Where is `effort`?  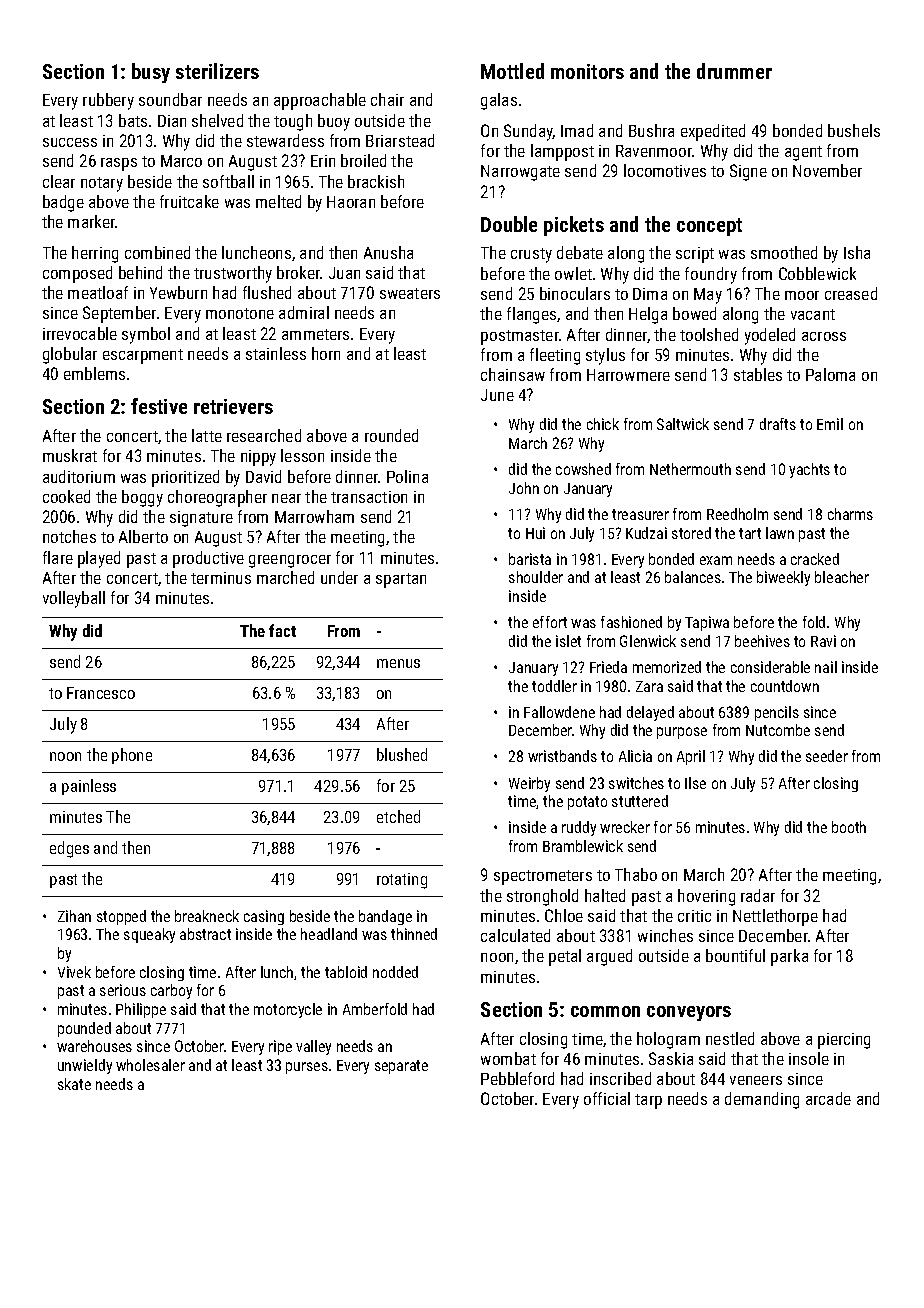
effort is located at coordinates (550, 622).
